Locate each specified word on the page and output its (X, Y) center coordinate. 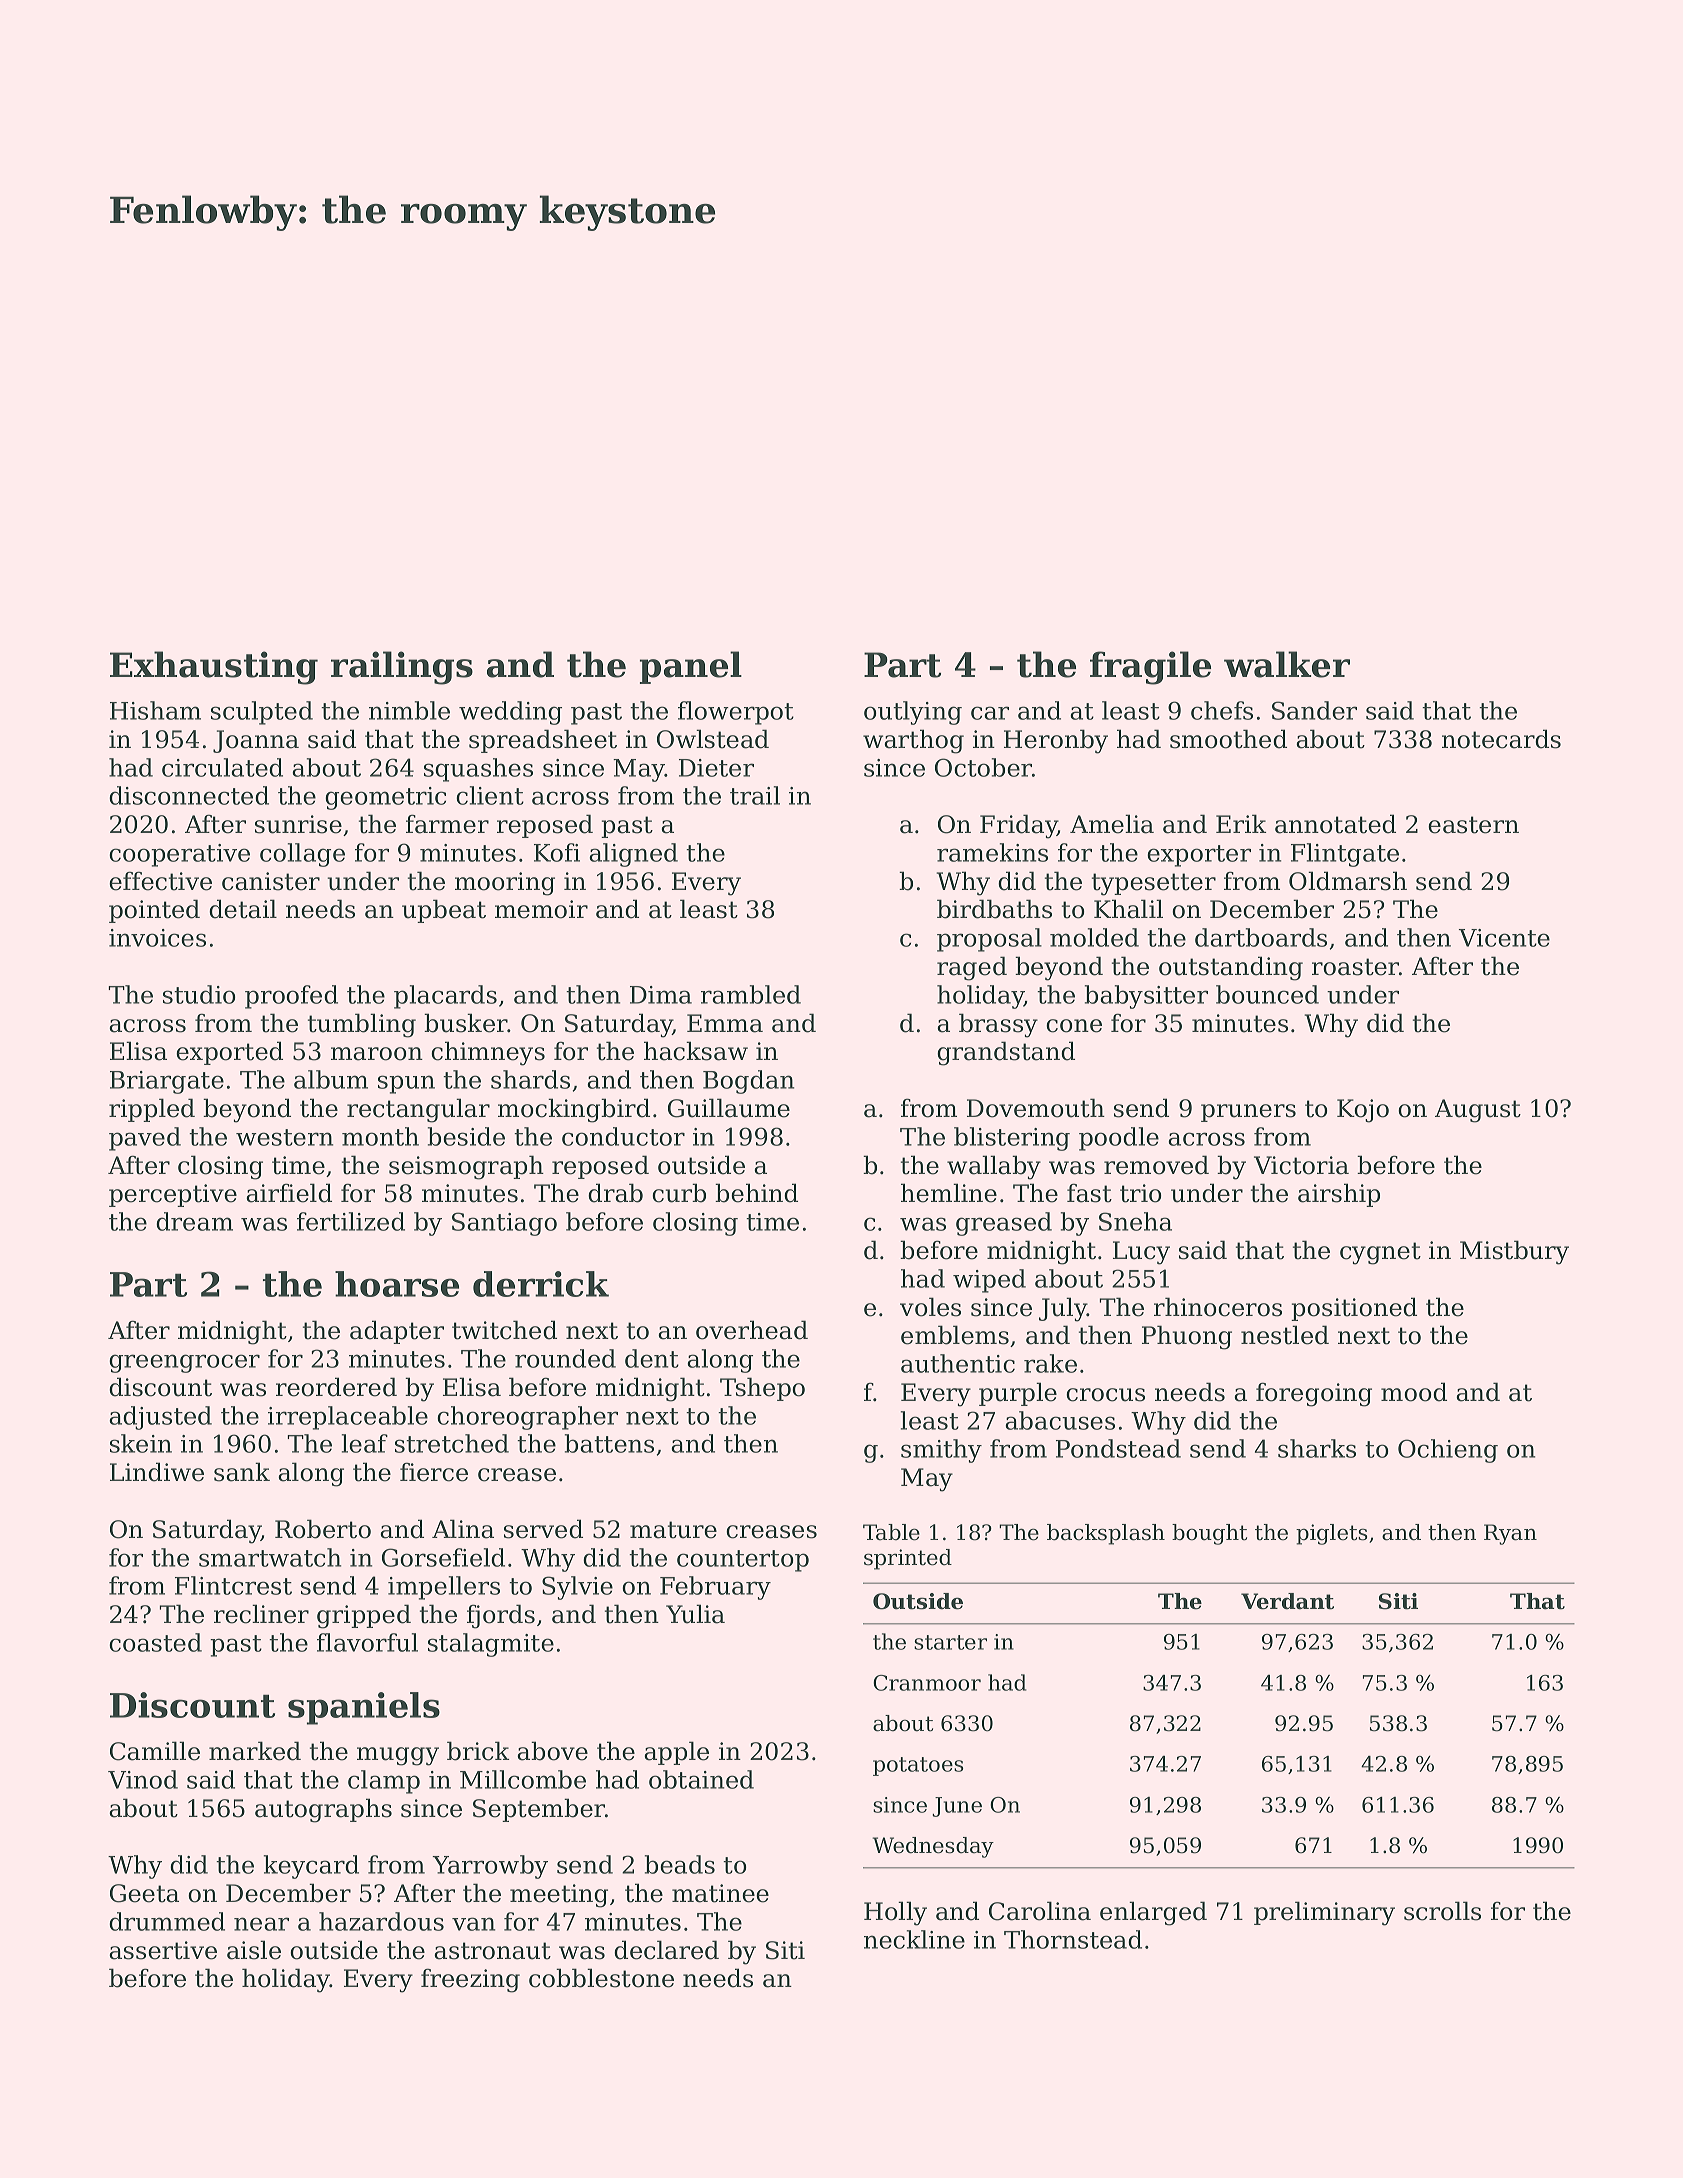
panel (691, 667)
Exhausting (214, 668)
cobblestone (601, 1978)
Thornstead (1073, 1939)
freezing (470, 1980)
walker (1287, 664)
